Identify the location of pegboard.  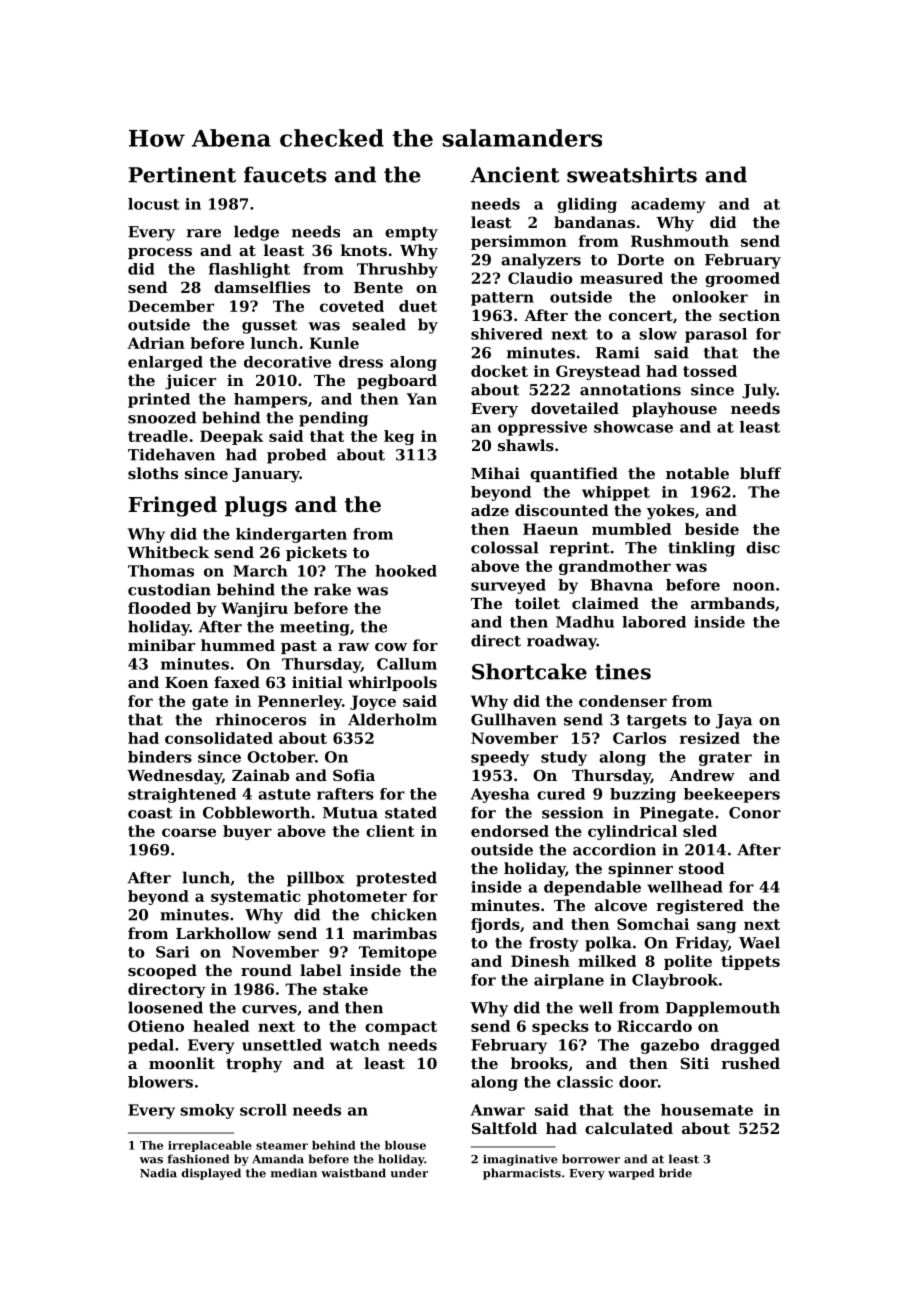
(397, 382).
